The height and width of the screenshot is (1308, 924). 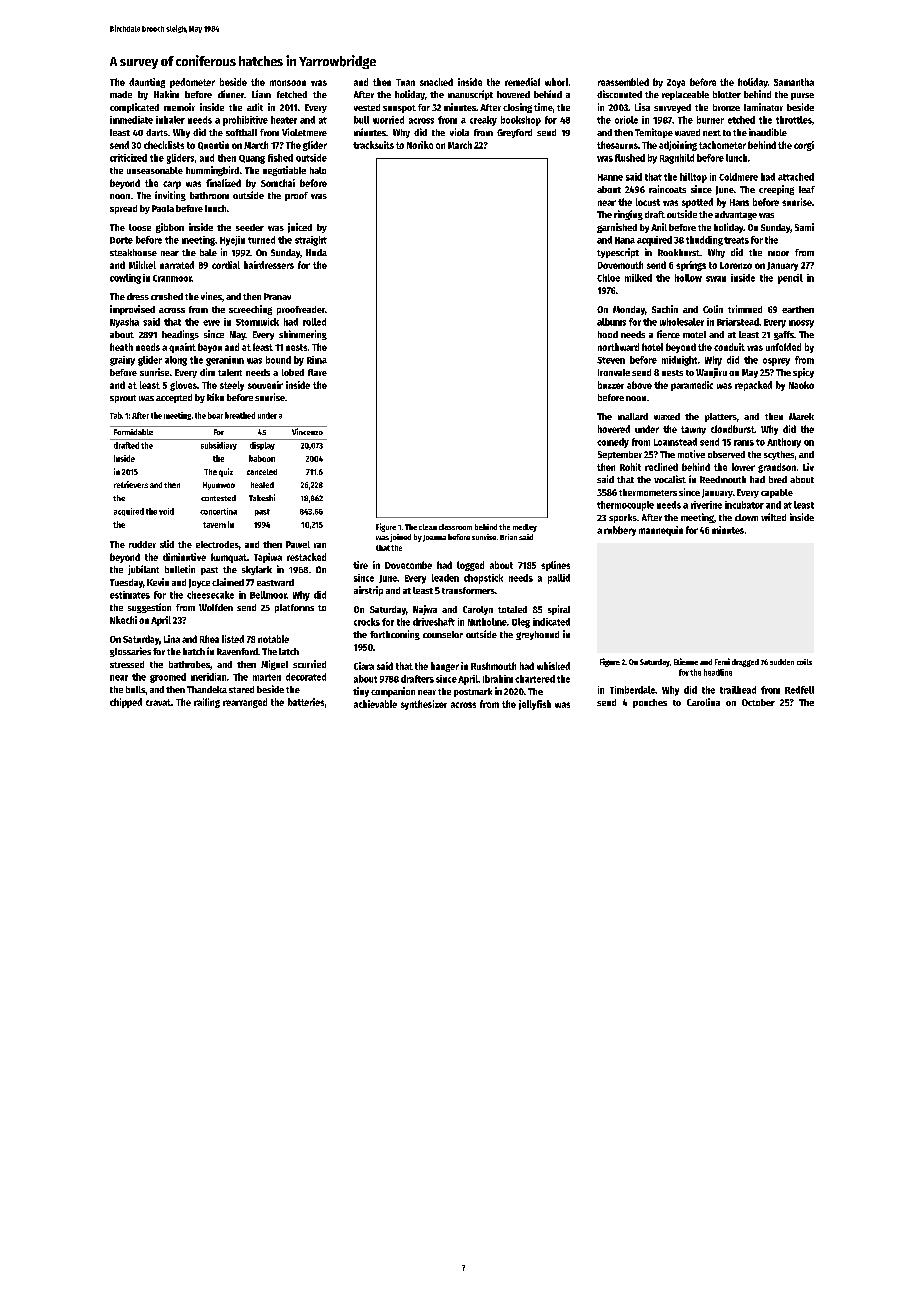 I want to click on reassembled, so click(x=623, y=82).
